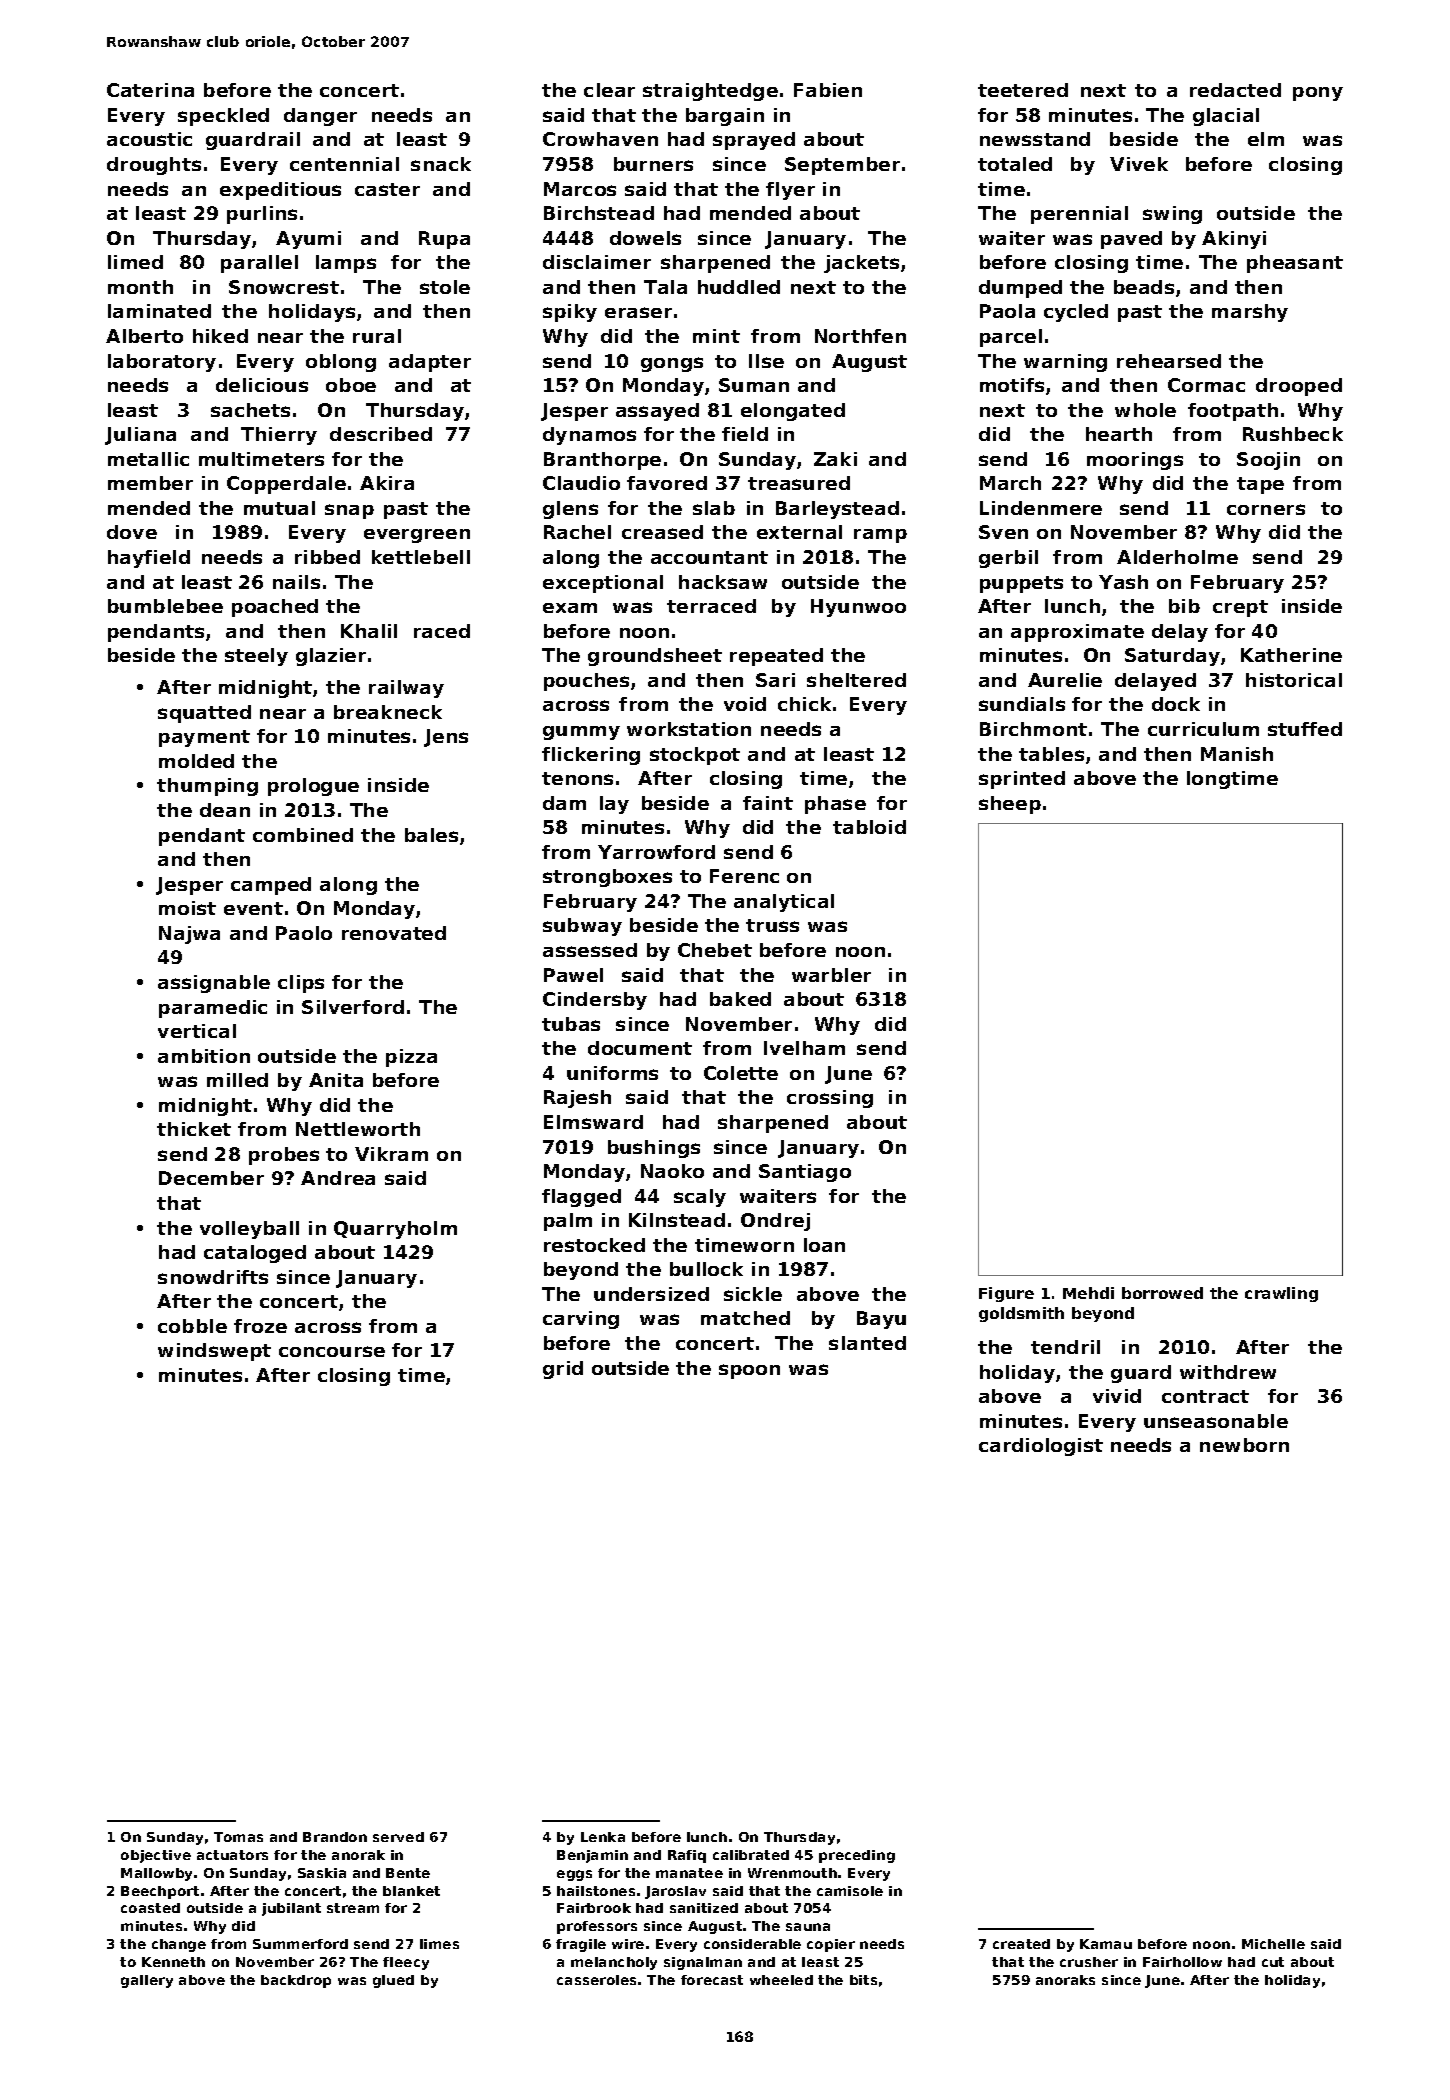 This screenshot has width=1450, height=2100. I want to click on Manish, so click(1237, 754).
